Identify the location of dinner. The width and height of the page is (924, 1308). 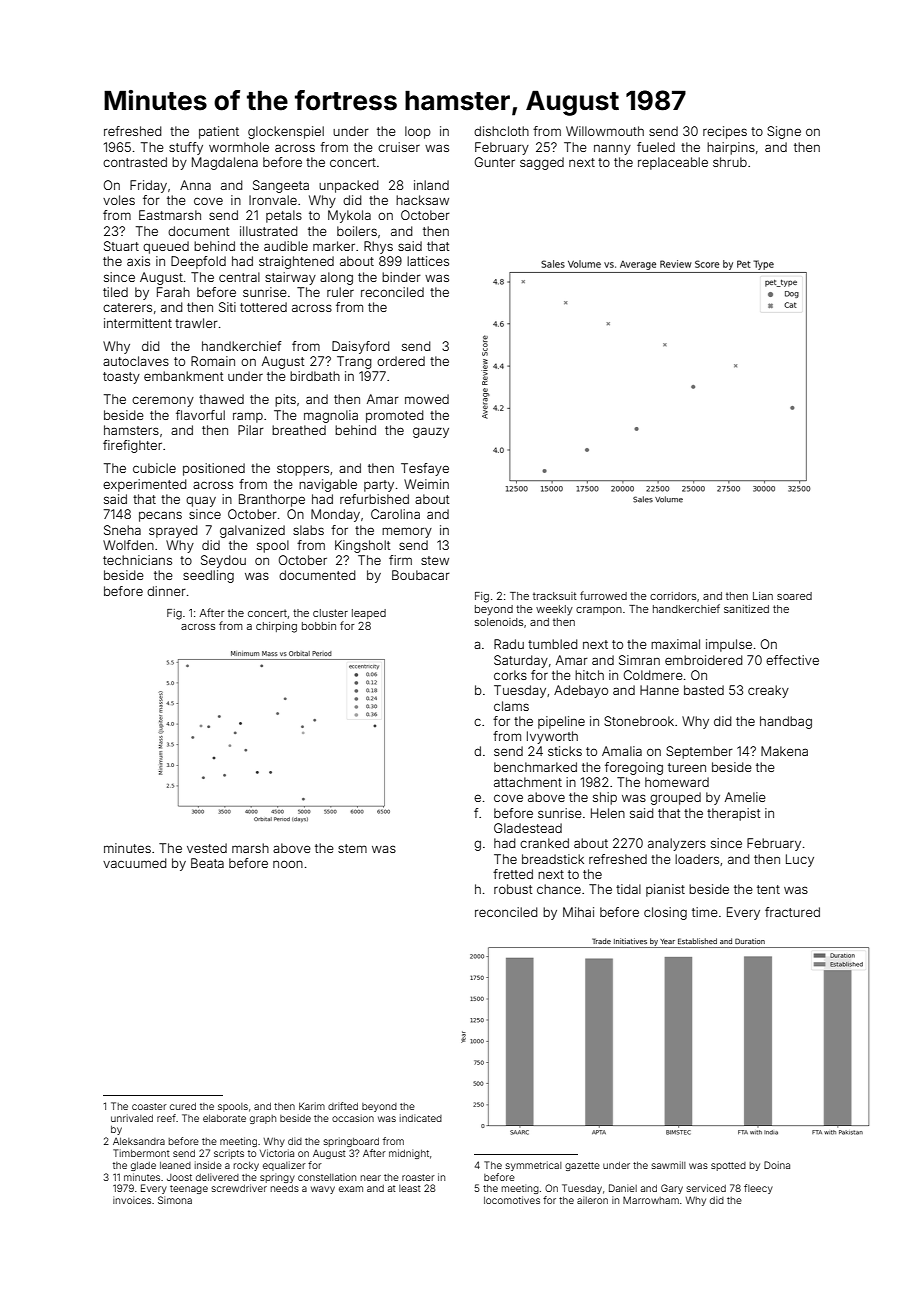
(166, 591).
